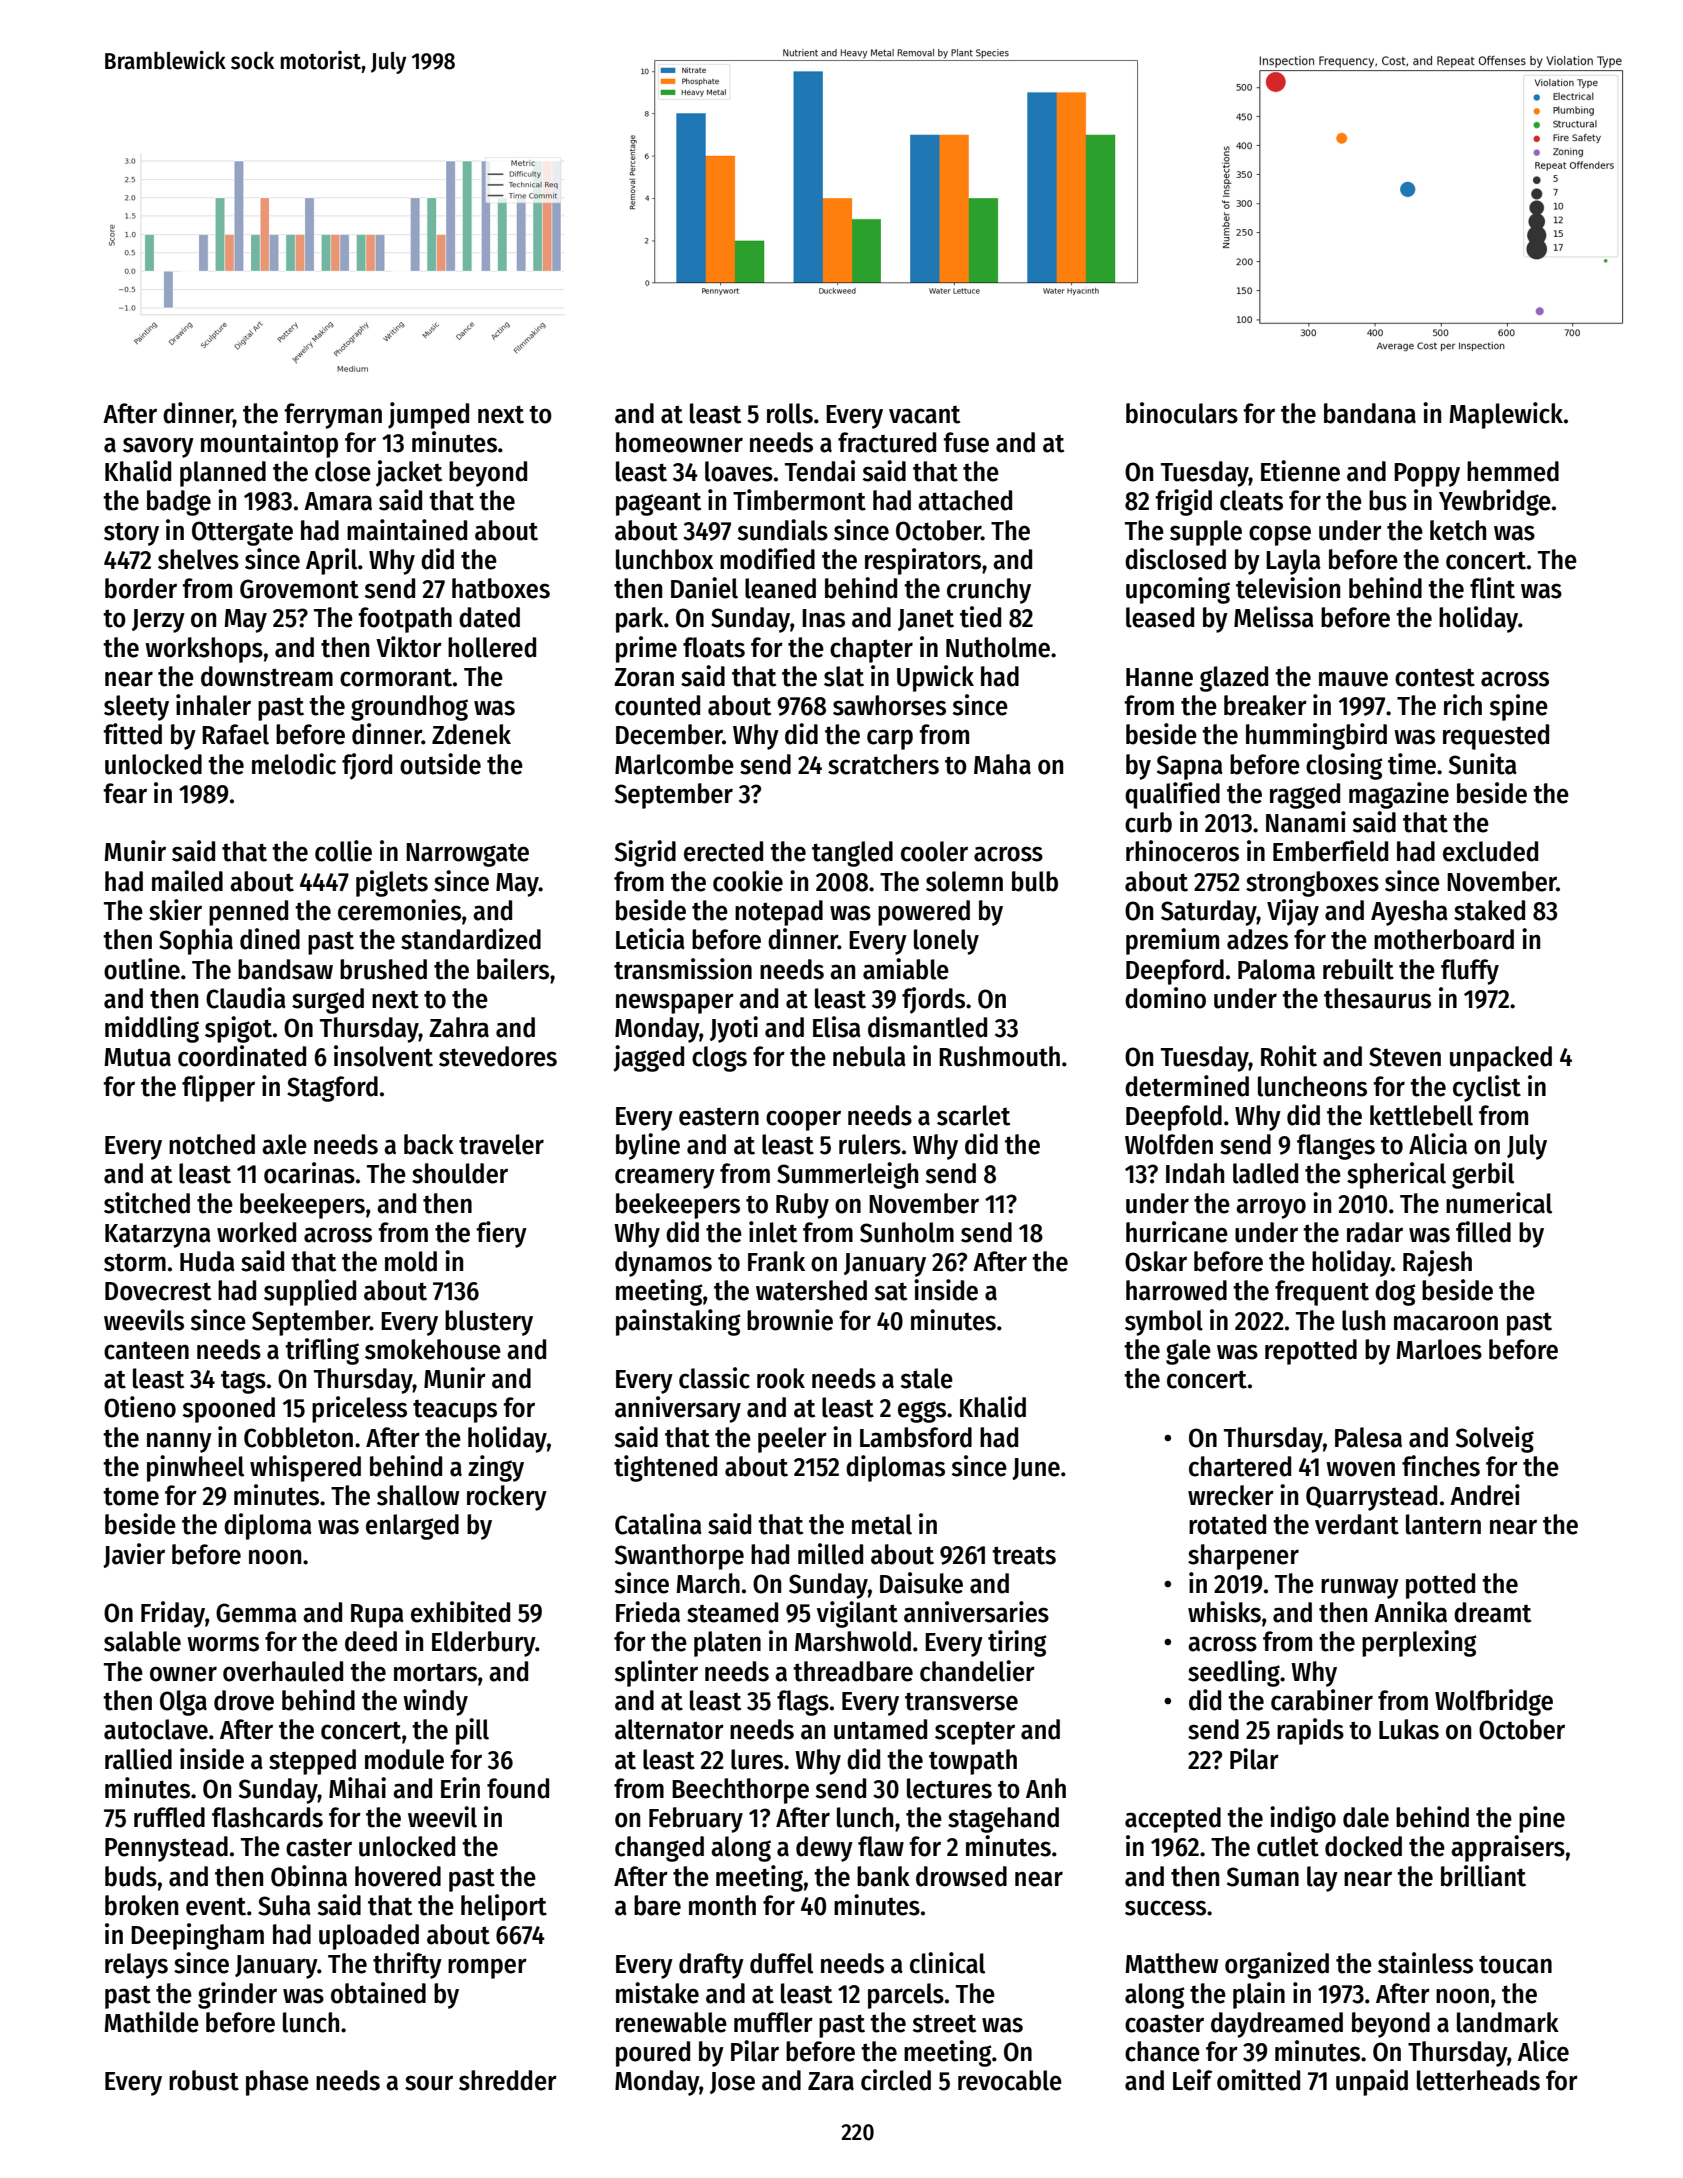 This document has height=2178, width=1683. I want to click on savory, so click(158, 447).
